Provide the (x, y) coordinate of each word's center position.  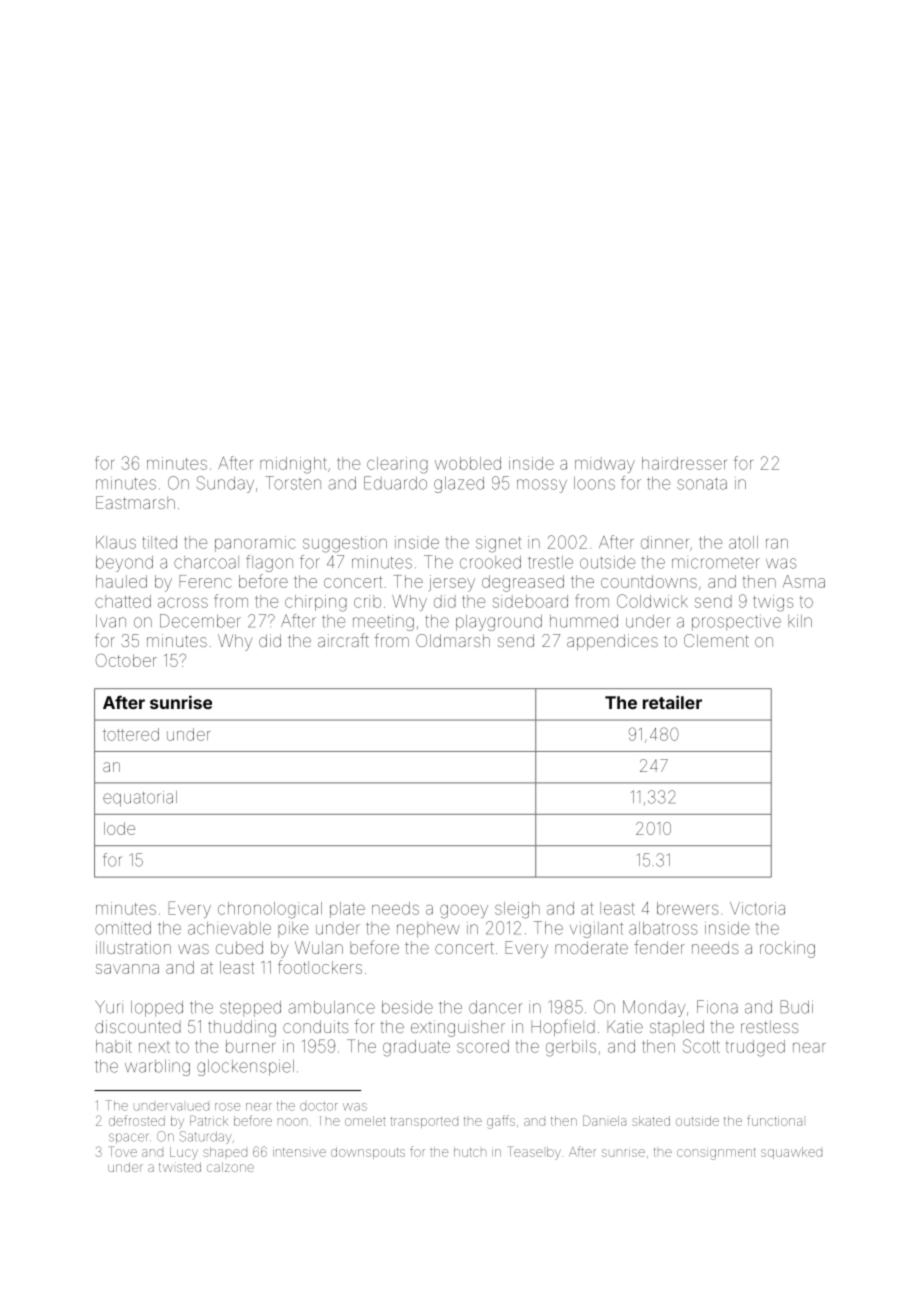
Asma (804, 581)
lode (119, 828)
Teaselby (534, 1153)
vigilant (596, 930)
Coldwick (652, 601)
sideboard (530, 601)
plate (347, 910)
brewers (687, 908)
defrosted (137, 1120)
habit (114, 1046)
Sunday (225, 484)
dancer (496, 1007)
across (183, 602)
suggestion (345, 544)
